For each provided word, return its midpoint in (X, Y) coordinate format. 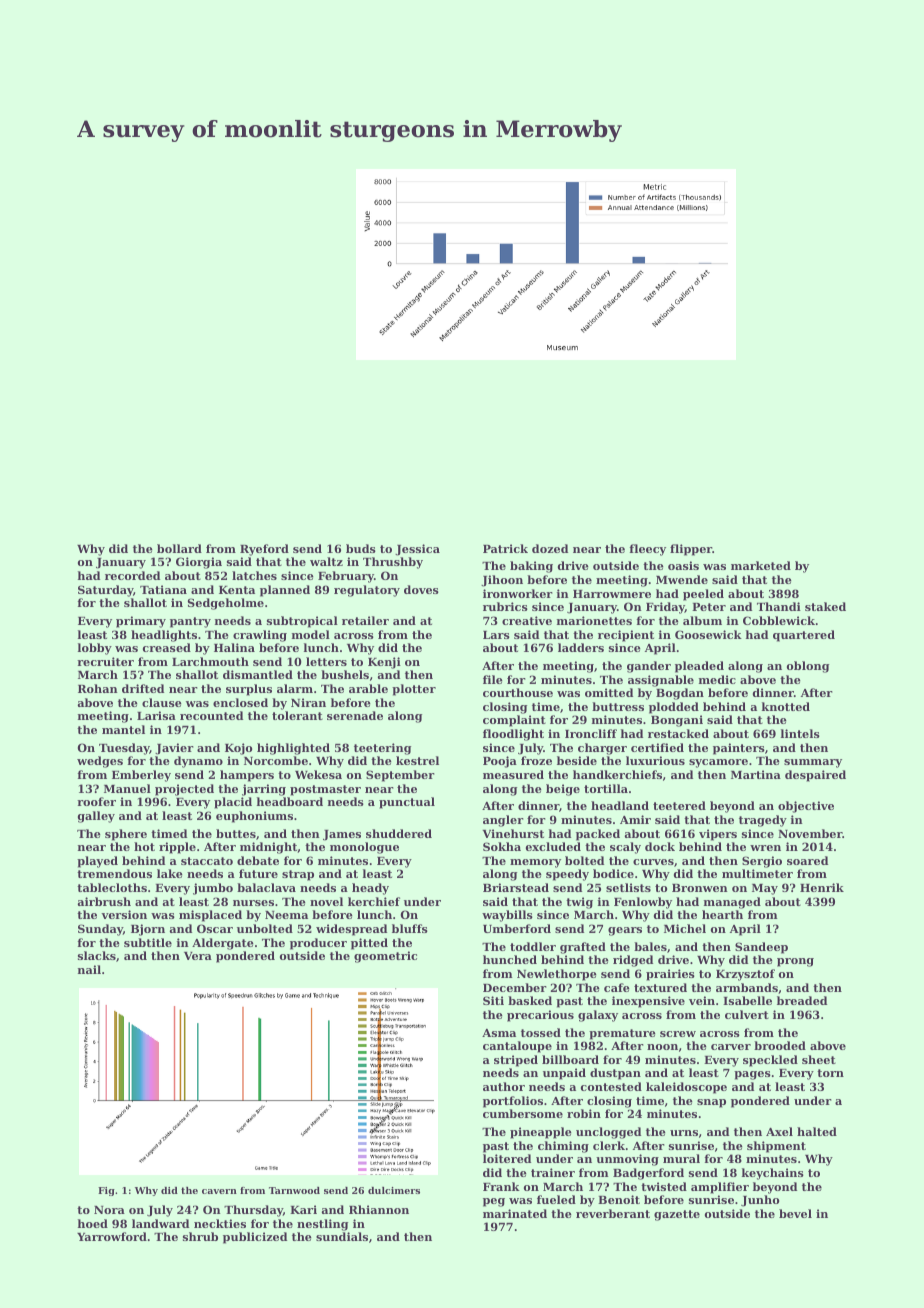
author (504, 1086)
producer (318, 944)
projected (184, 790)
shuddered (399, 833)
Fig (106, 1191)
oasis (683, 565)
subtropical (302, 622)
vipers (718, 835)
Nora (109, 1210)
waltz (326, 561)
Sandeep (761, 948)
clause (162, 702)
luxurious (655, 760)
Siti (493, 1000)
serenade (355, 715)
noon (662, 1047)
